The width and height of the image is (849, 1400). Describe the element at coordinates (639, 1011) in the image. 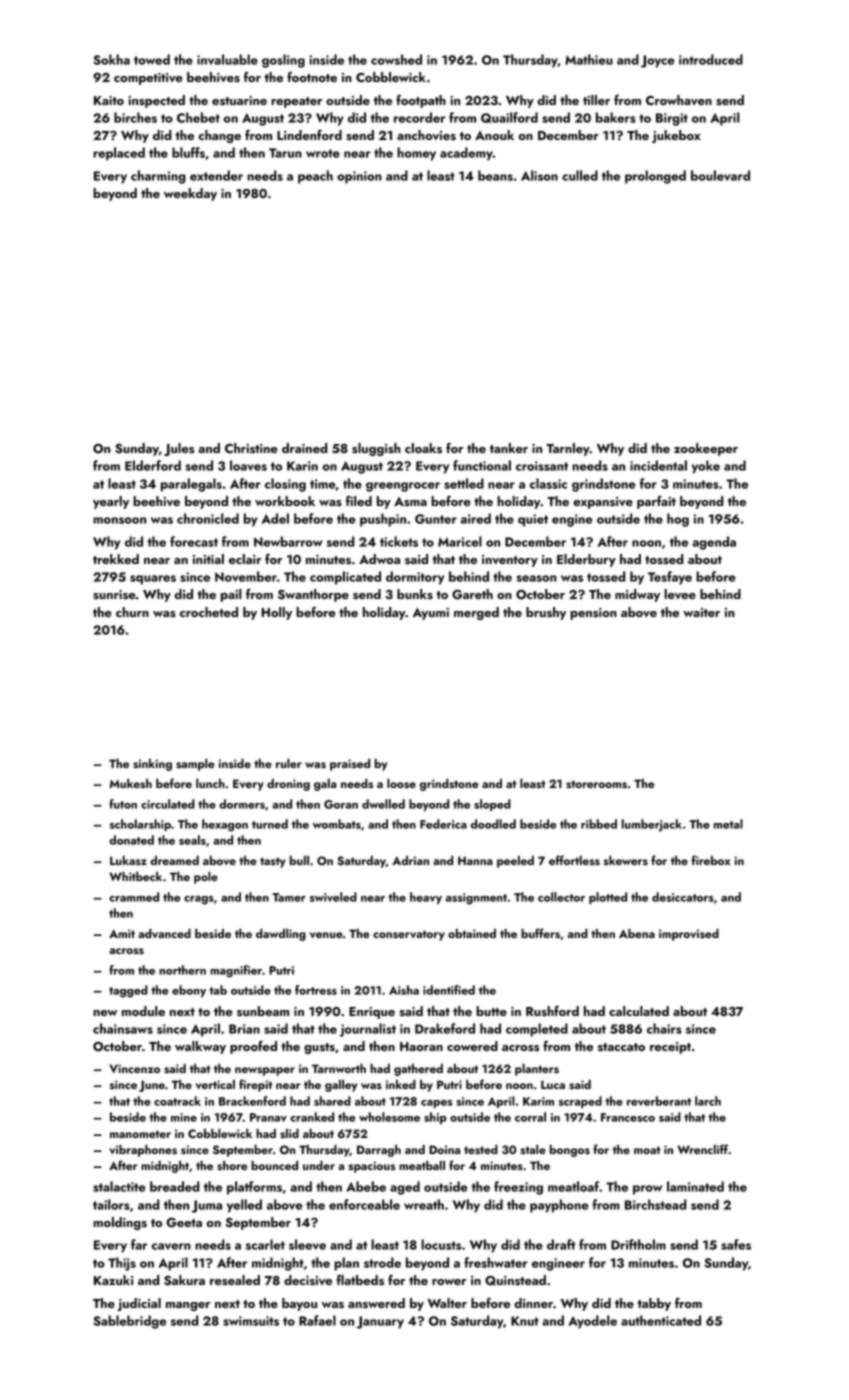

I see `calculated` at that location.
